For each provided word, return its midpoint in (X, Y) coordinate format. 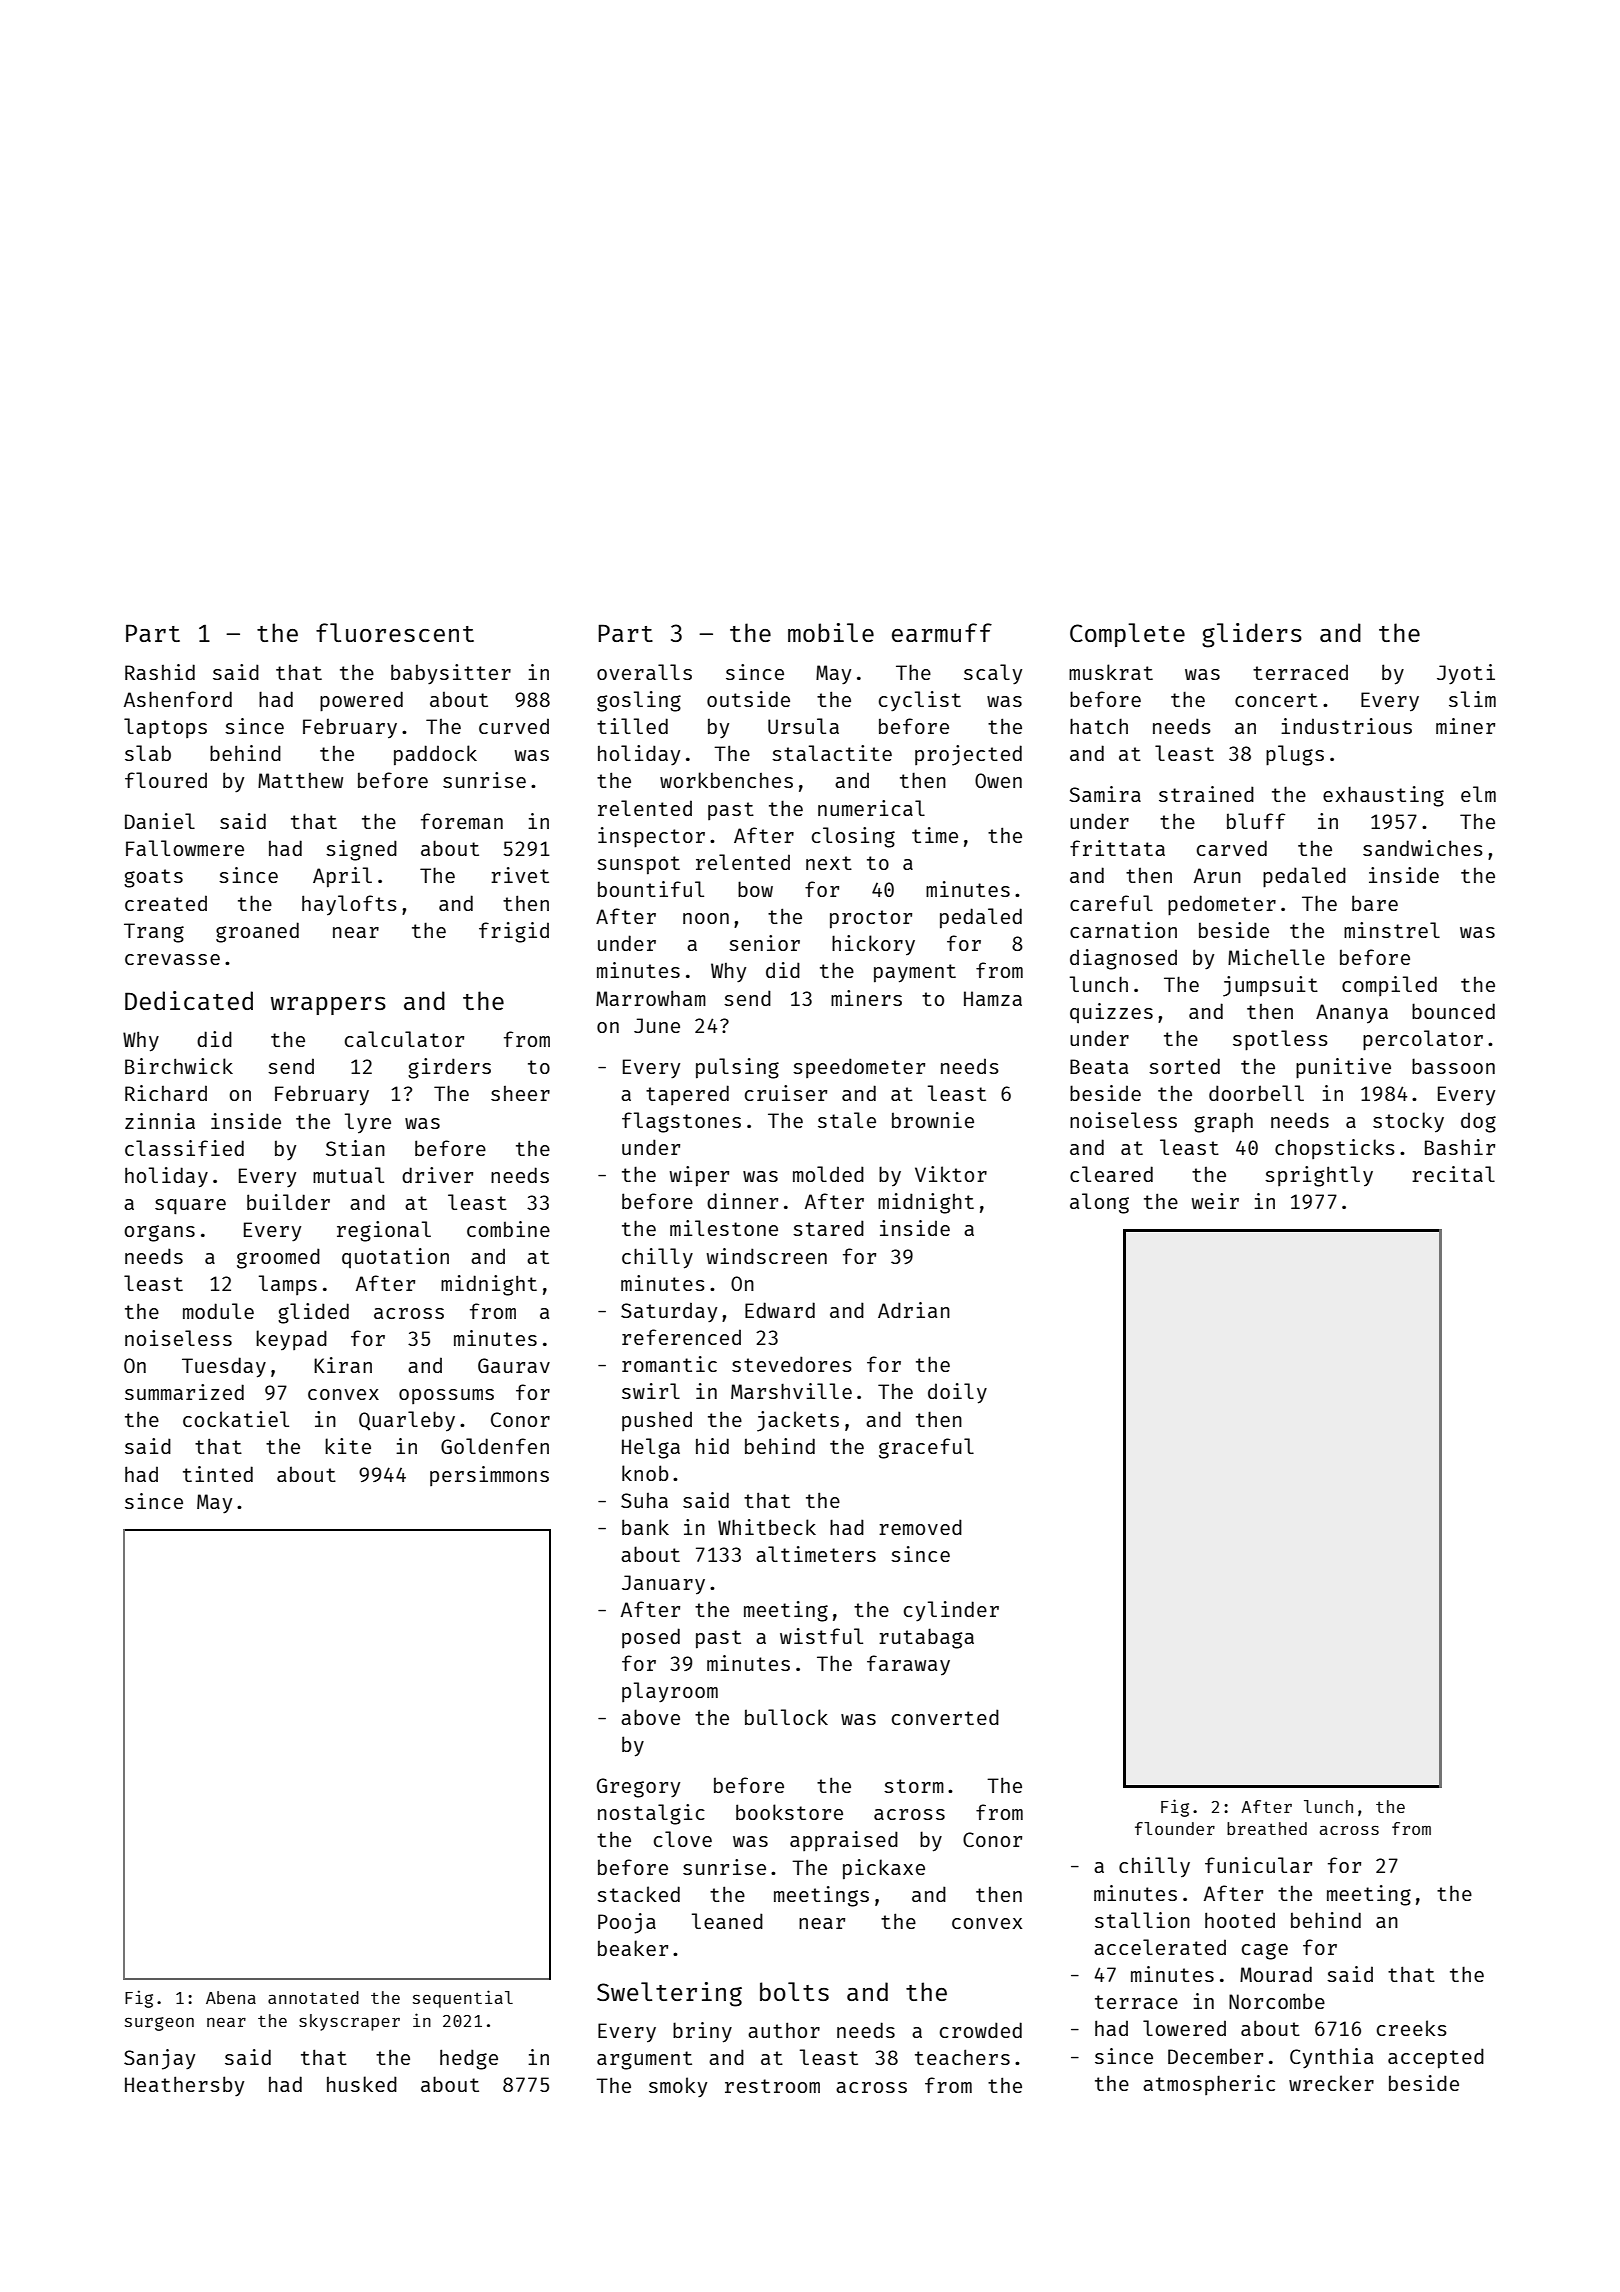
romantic (669, 1364)
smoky (678, 2087)
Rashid (160, 672)
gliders (1252, 635)
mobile (831, 632)
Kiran (343, 1365)
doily (957, 1393)
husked (362, 2084)
